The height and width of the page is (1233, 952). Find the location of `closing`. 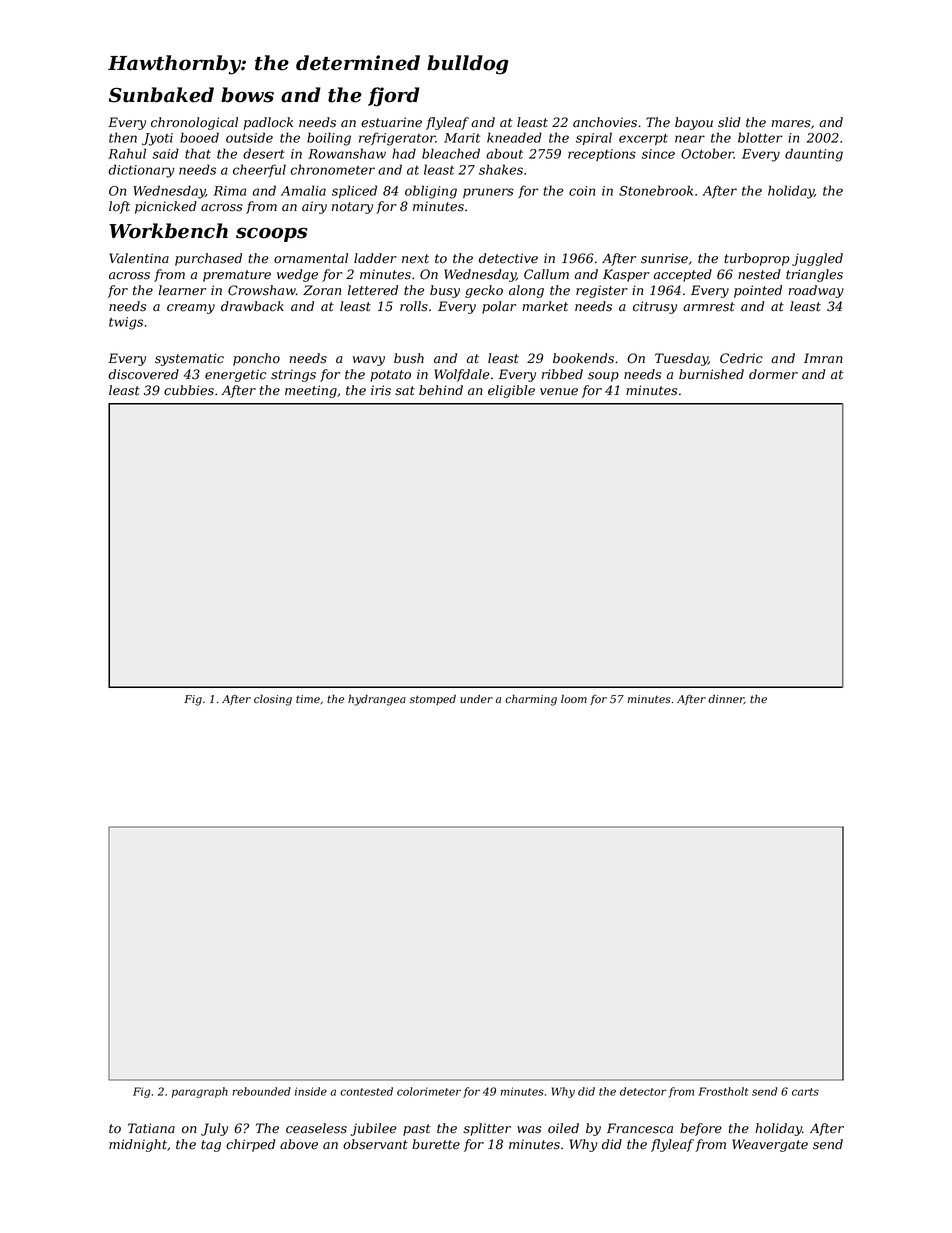

closing is located at coordinates (273, 700).
